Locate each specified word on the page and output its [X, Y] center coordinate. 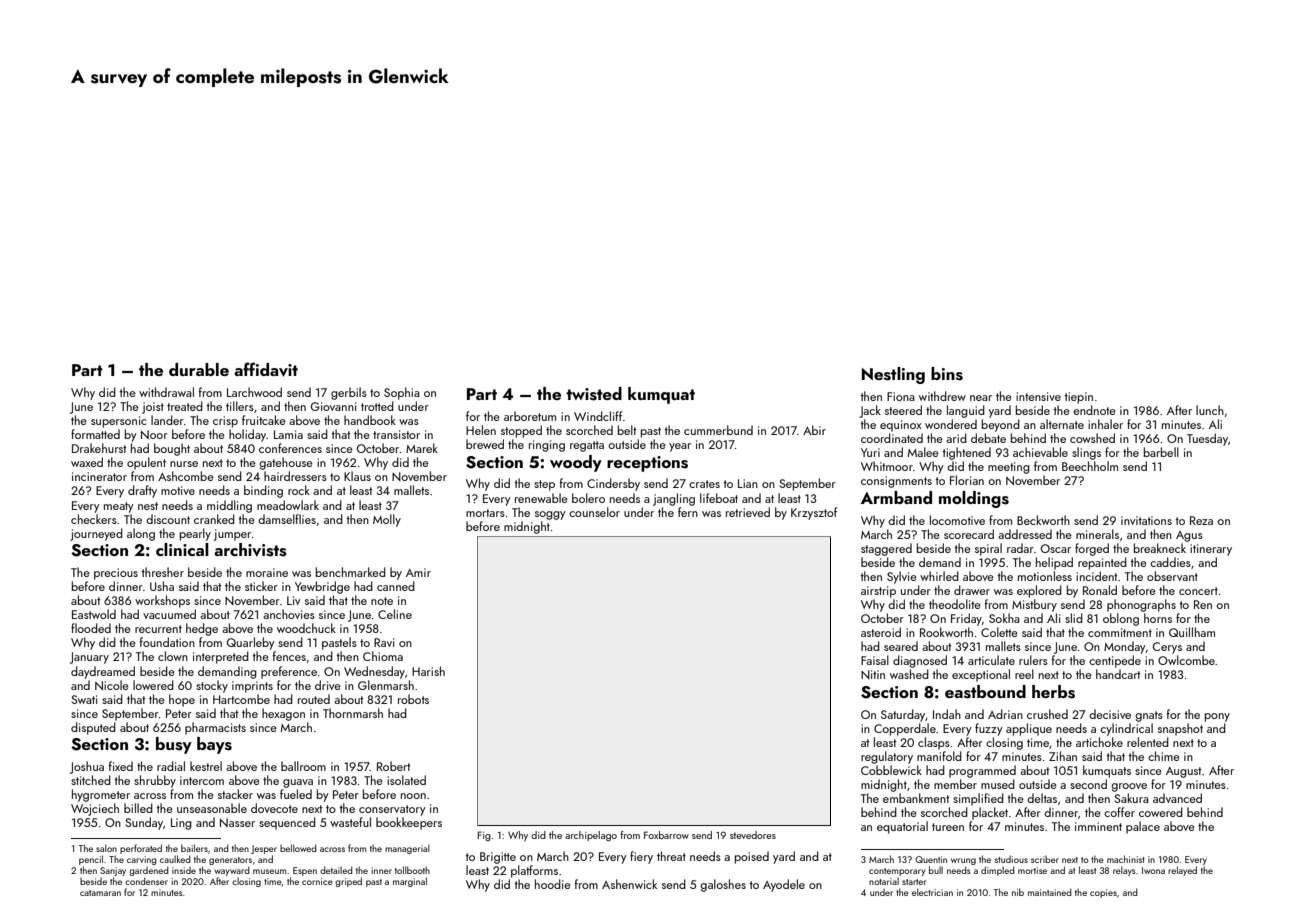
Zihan [1063, 756]
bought [172, 449]
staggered [886, 549]
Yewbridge [322, 587]
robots [413, 699]
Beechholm [1090, 466]
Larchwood [254, 392]
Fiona [901, 396]
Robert [393, 766]
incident [1096, 576]
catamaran [100, 893]
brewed [485, 444]
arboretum [530, 416]
